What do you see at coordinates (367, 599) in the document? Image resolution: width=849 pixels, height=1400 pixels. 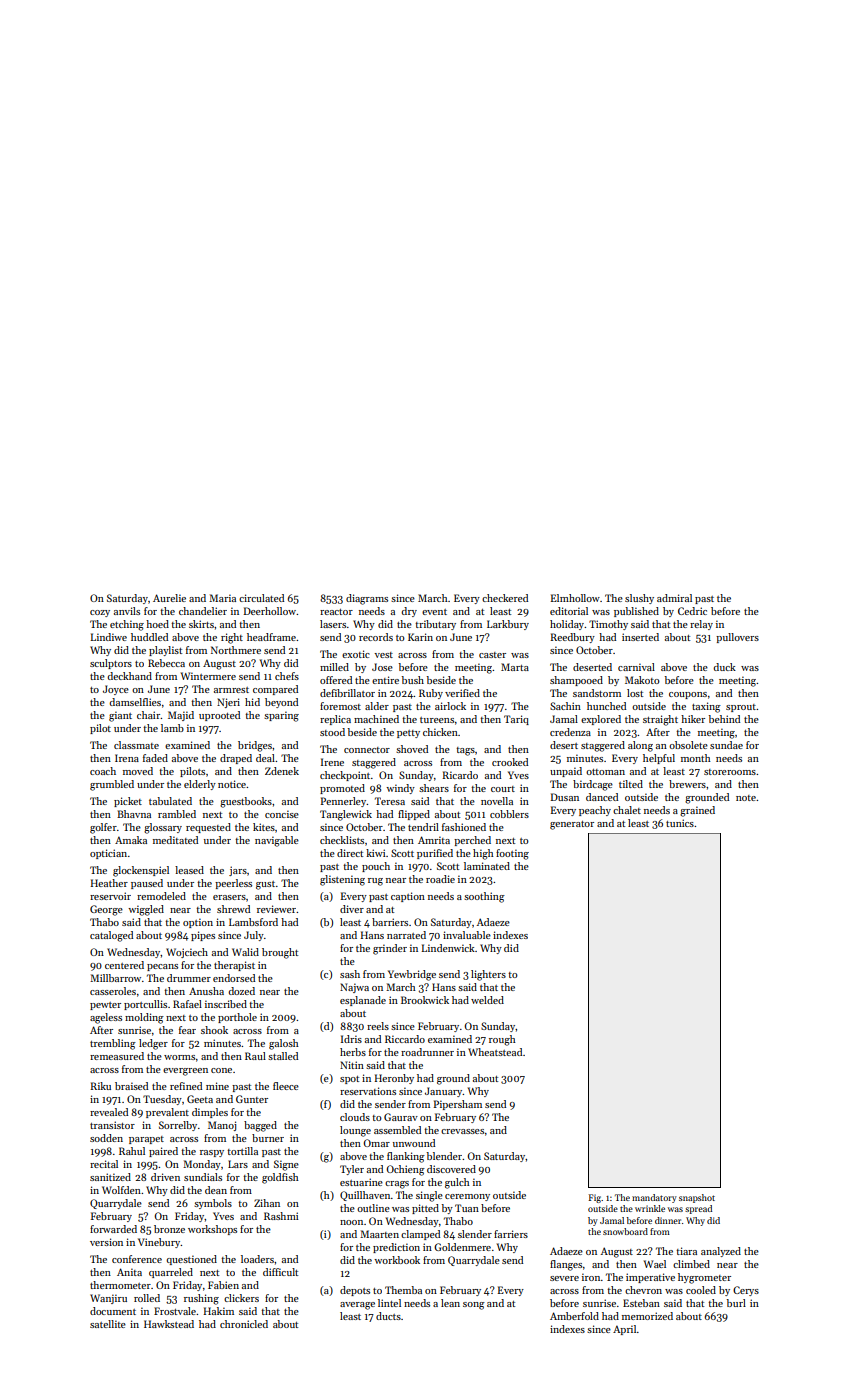 I see `diagrams` at bounding box center [367, 599].
